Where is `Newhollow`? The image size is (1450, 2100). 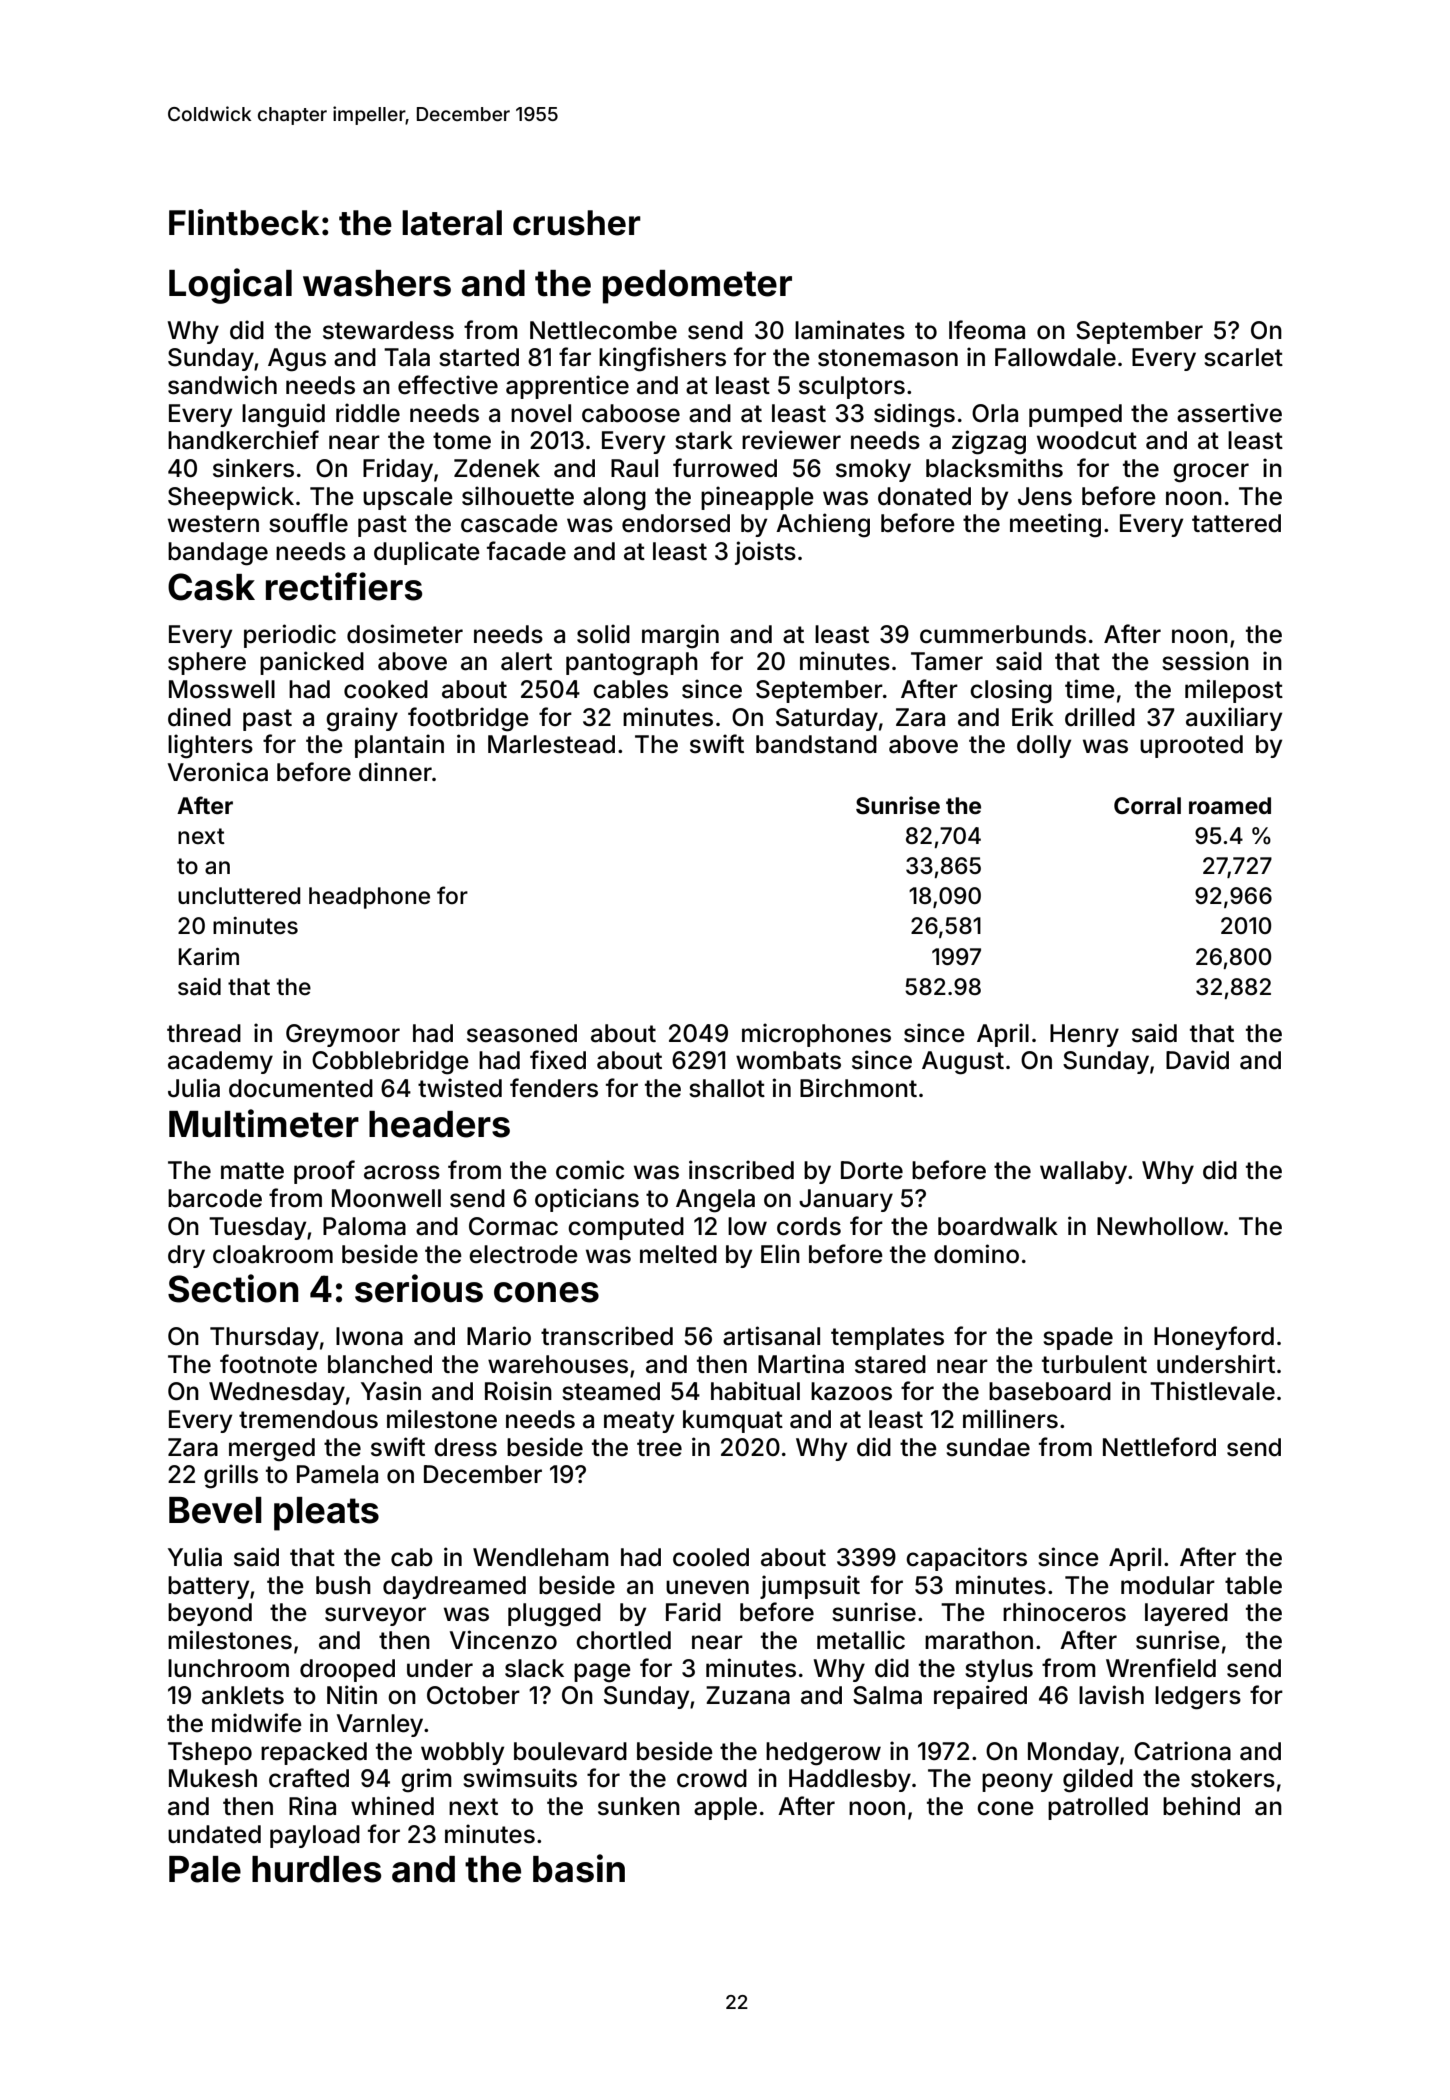
Newhollow is located at coordinates (1160, 1226).
